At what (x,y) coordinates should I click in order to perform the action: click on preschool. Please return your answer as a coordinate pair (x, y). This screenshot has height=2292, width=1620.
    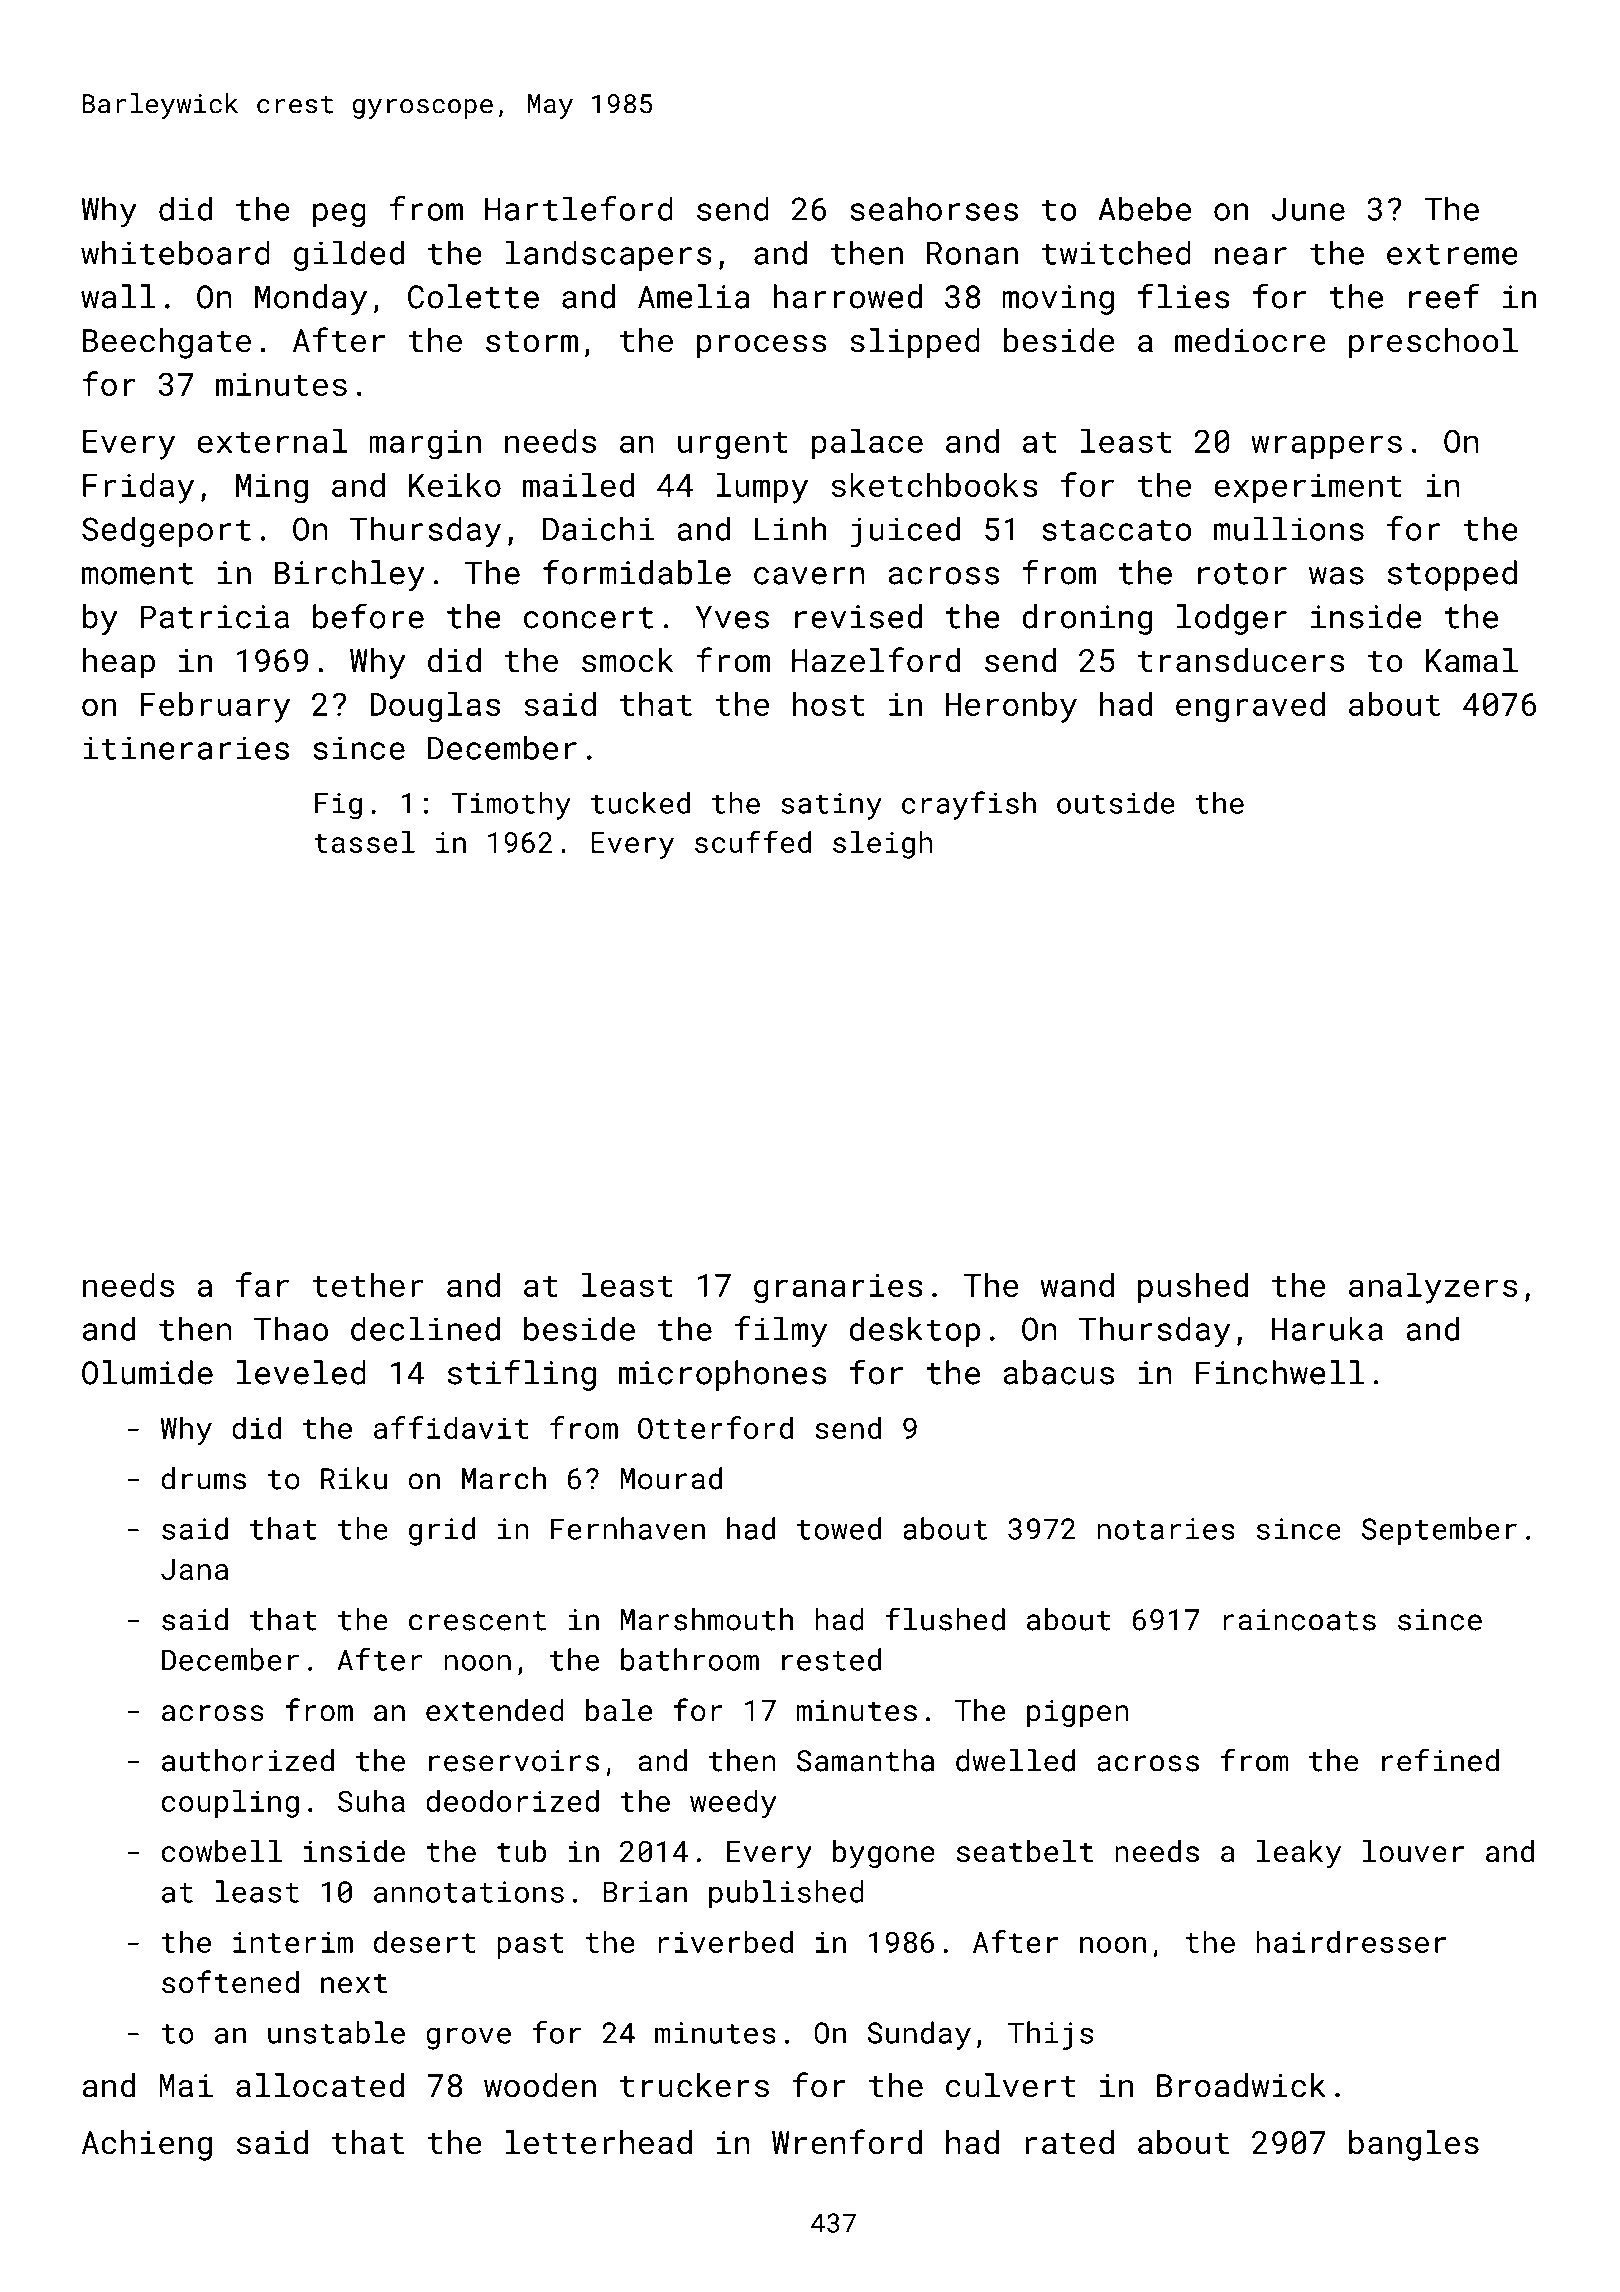
    Looking at the image, I should click on (1433, 343).
